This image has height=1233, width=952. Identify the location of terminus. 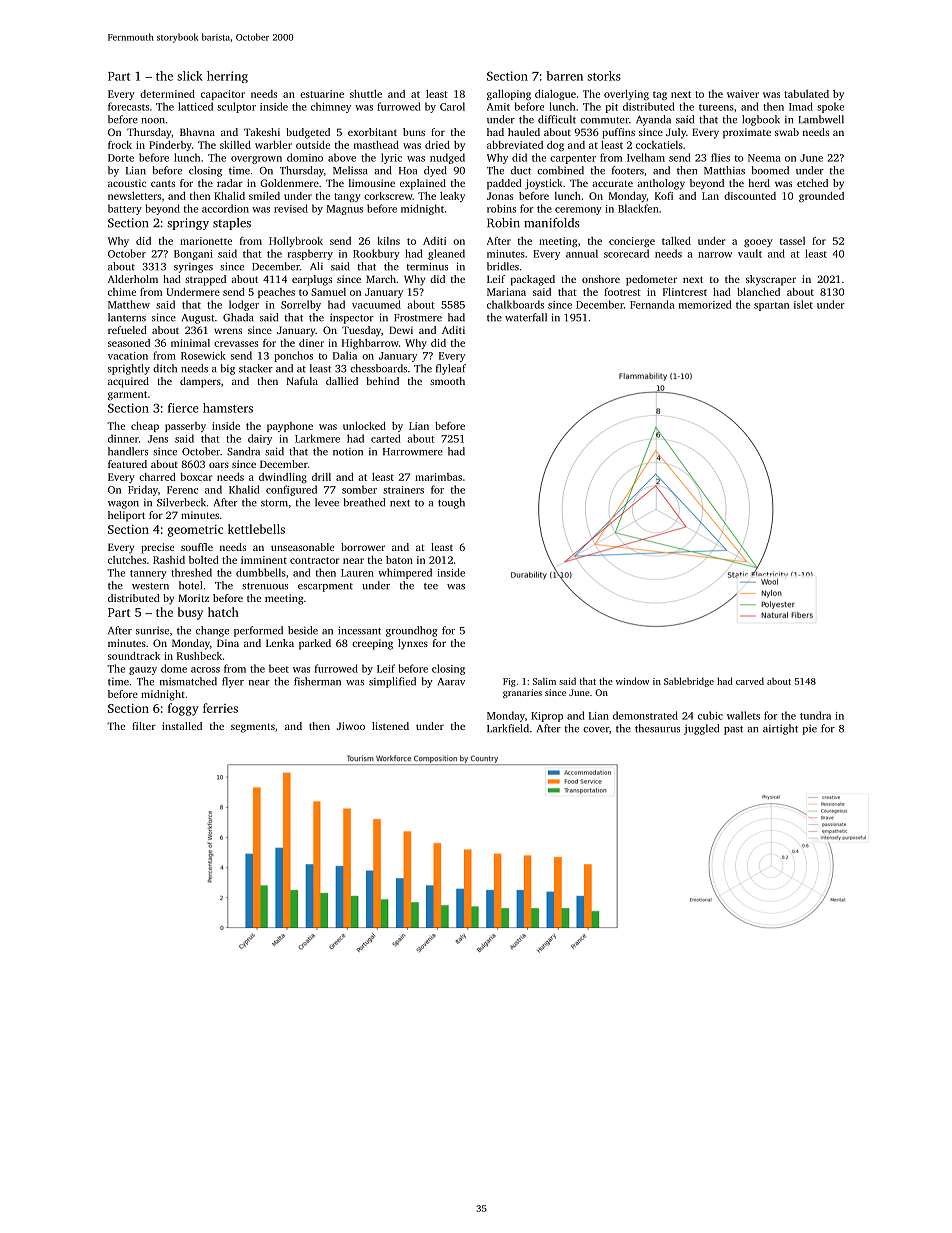
(427, 266).
